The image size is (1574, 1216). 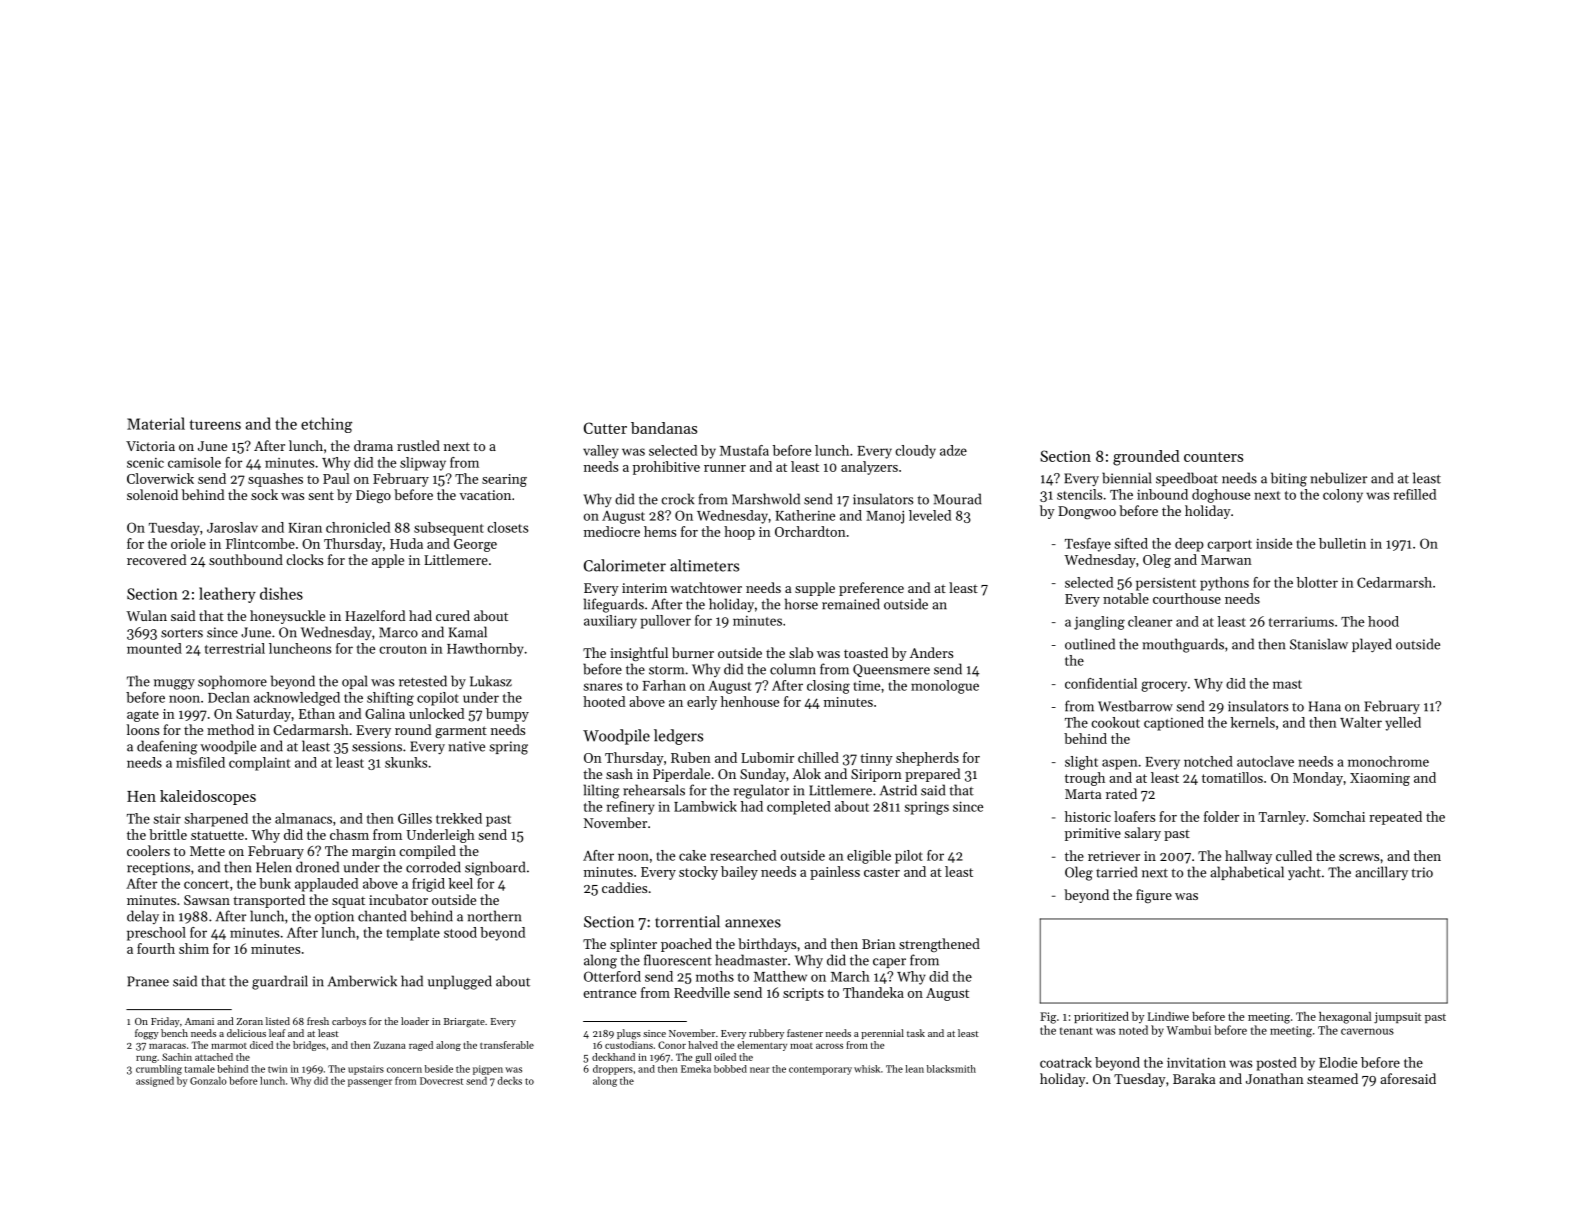 I want to click on nebulizer, so click(x=1338, y=478).
